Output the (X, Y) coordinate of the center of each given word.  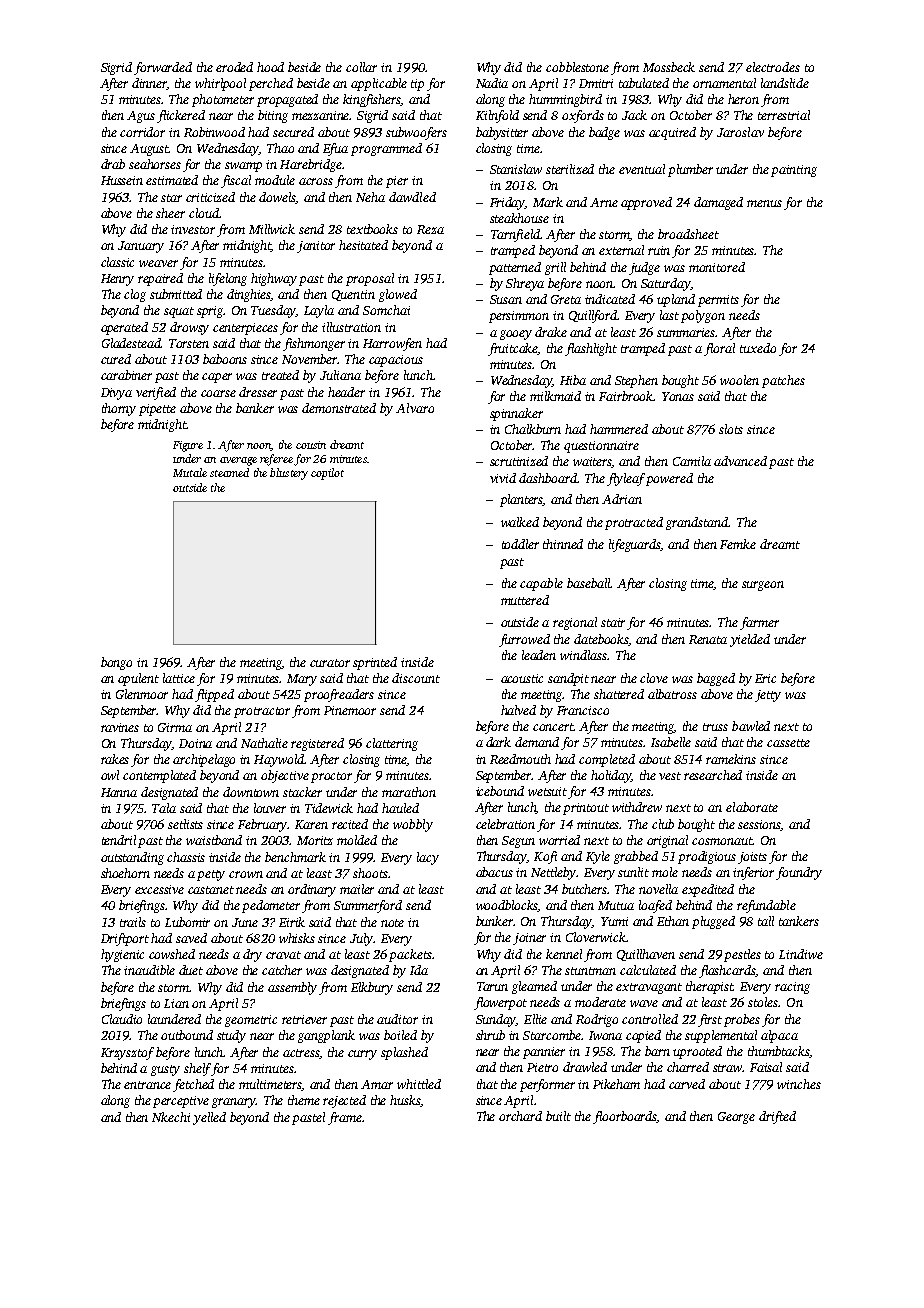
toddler (520, 544)
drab (113, 164)
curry (362, 1055)
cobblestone (577, 67)
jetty (768, 696)
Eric (765, 678)
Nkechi (171, 1117)
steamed (229, 472)
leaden (539, 655)
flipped (214, 695)
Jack (634, 115)
